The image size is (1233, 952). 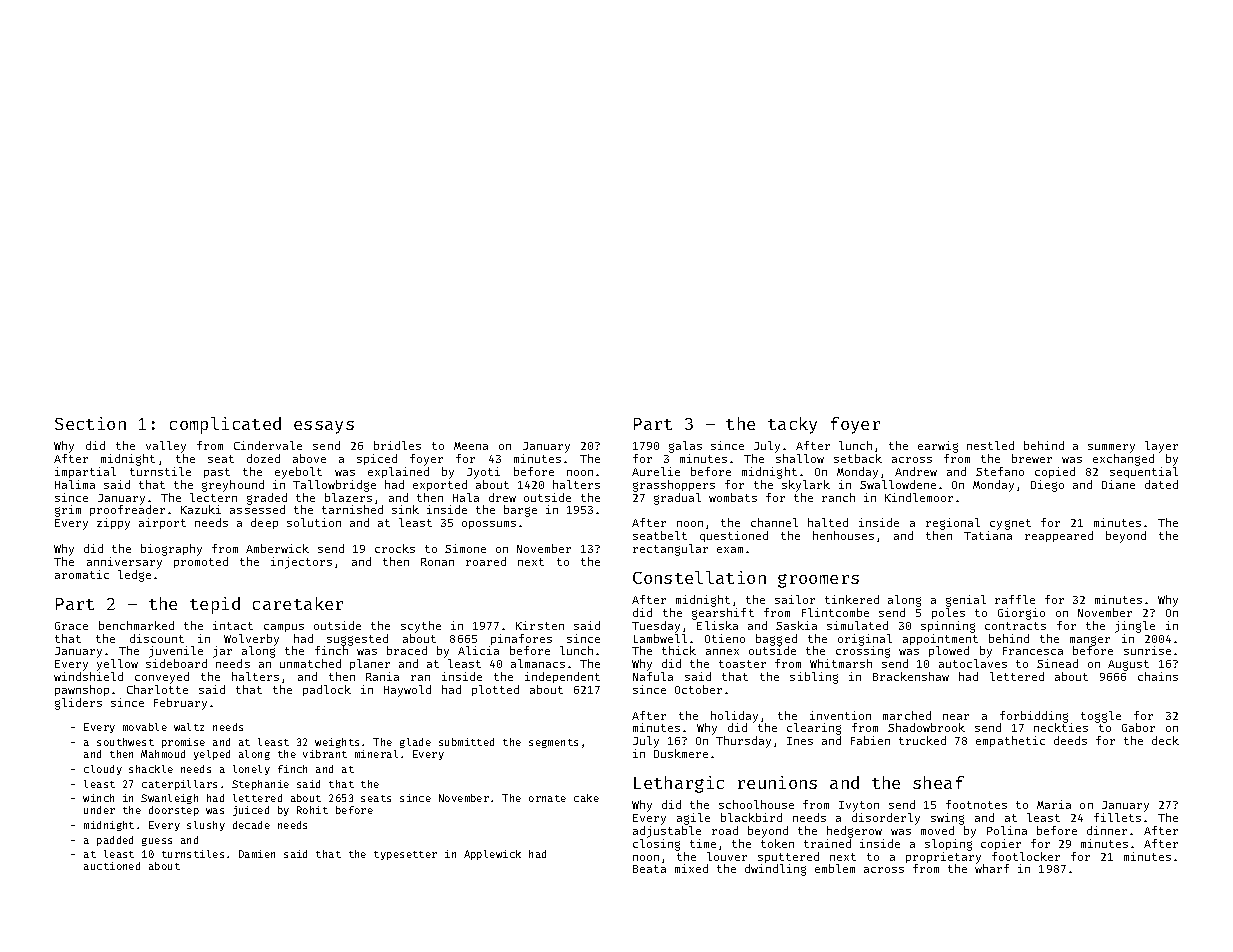 I want to click on fillets, so click(x=1117, y=817).
